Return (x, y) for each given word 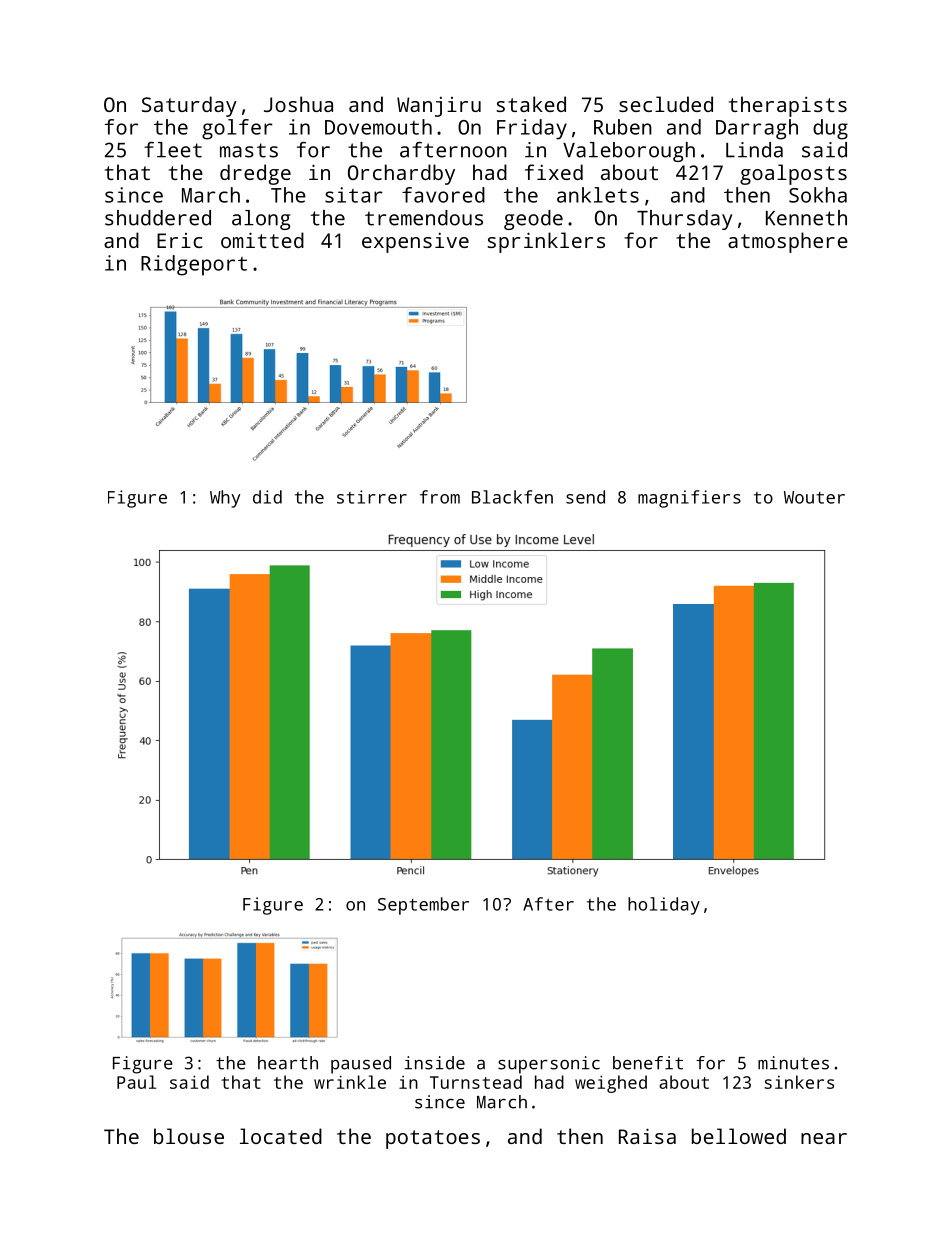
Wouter (814, 497)
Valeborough (629, 152)
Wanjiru (439, 107)
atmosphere (788, 242)
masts (249, 150)
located (281, 1136)
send (585, 497)
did (267, 497)
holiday (664, 906)
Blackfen (512, 497)
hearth (288, 1063)
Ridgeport (194, 265)
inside (434, 1063)
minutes (793, 1063)
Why (225, 499)
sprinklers (546, 242)
